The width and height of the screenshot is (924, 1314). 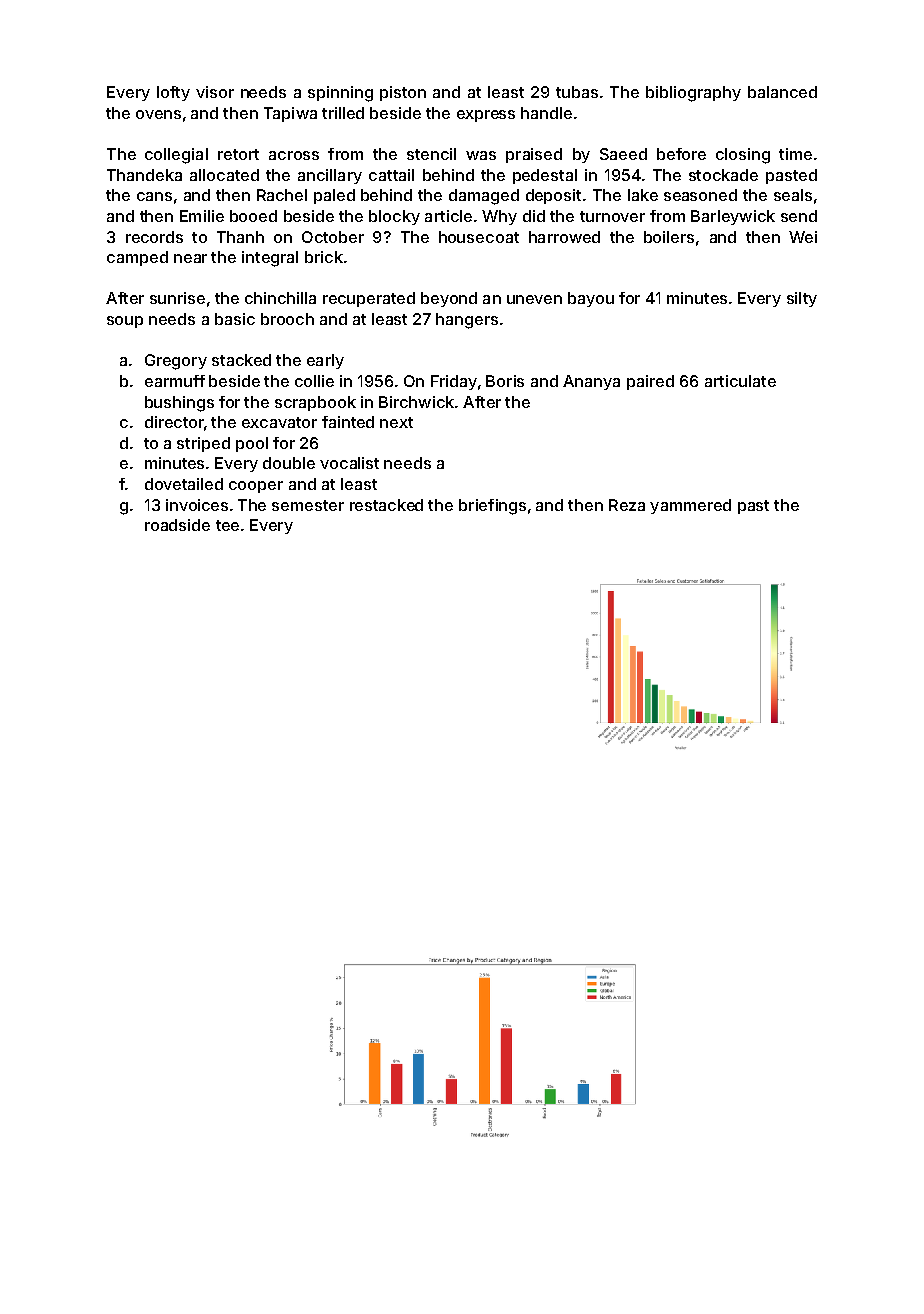 What do you see at coordinates (403, 93) in the screenshot?
I see `piston` at bounding box center [403, 93].
